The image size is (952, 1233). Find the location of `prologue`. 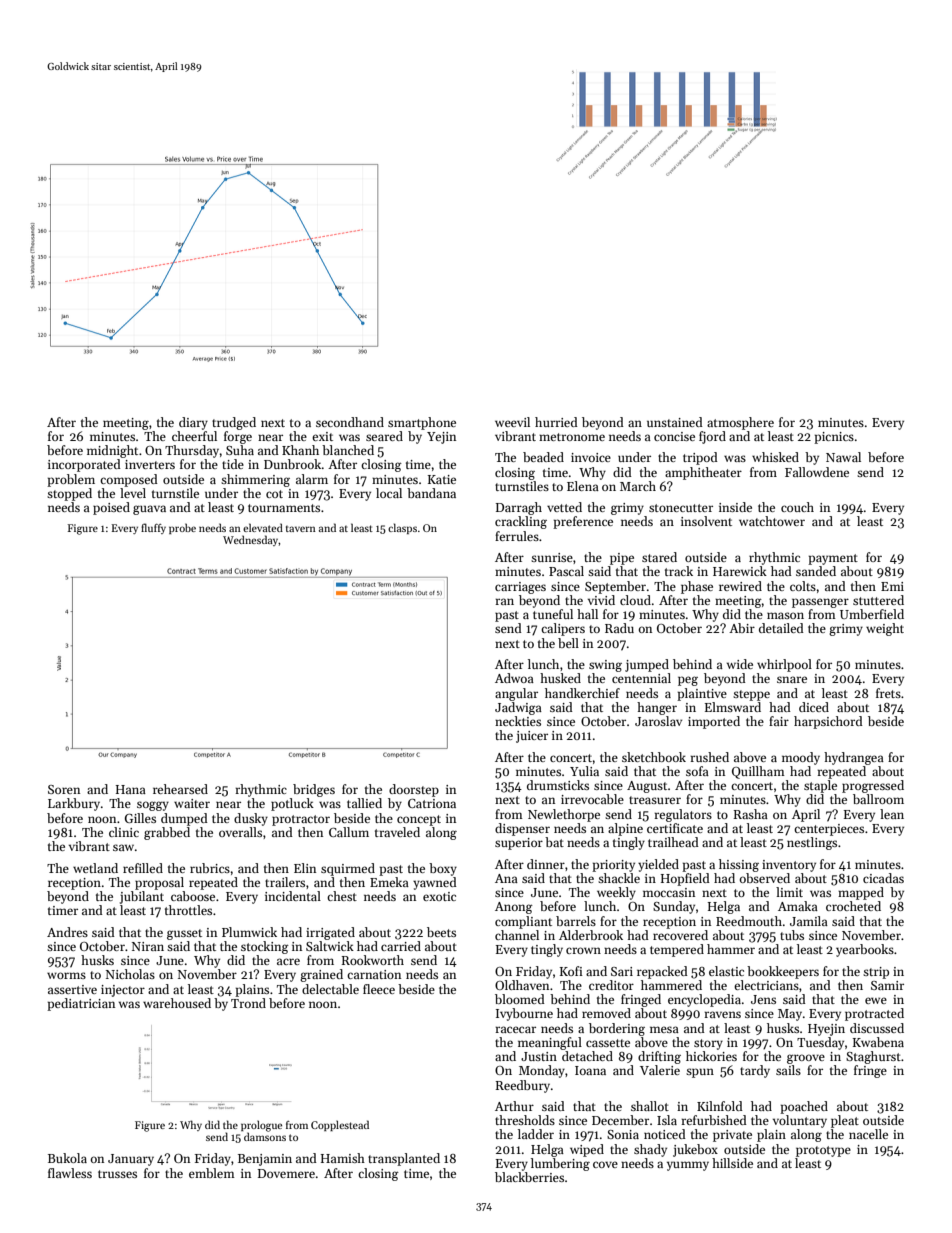

prologue is located at coordinates (261, 1126).
